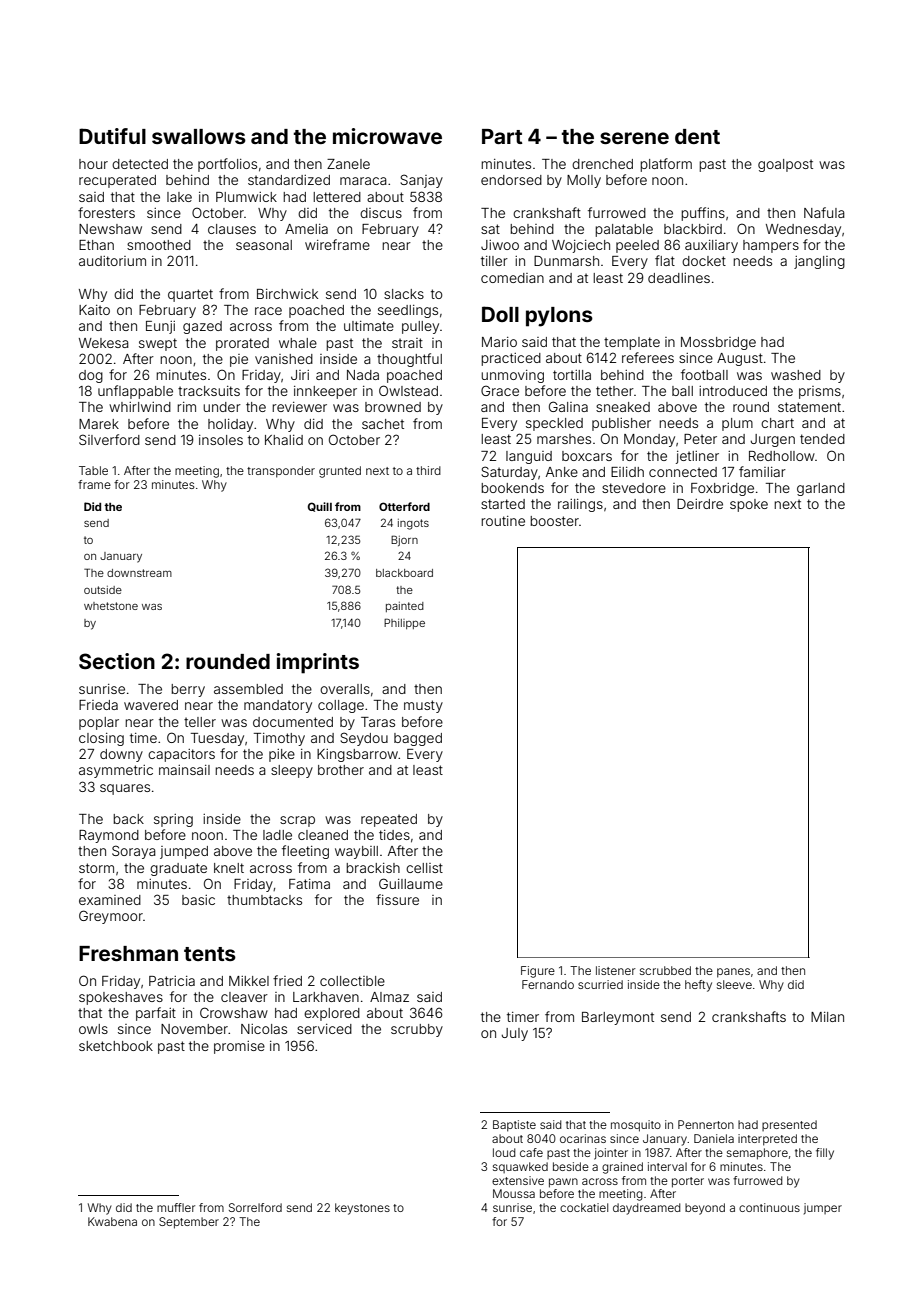  I want to click on Sorrelford, so click(255, 1207).
